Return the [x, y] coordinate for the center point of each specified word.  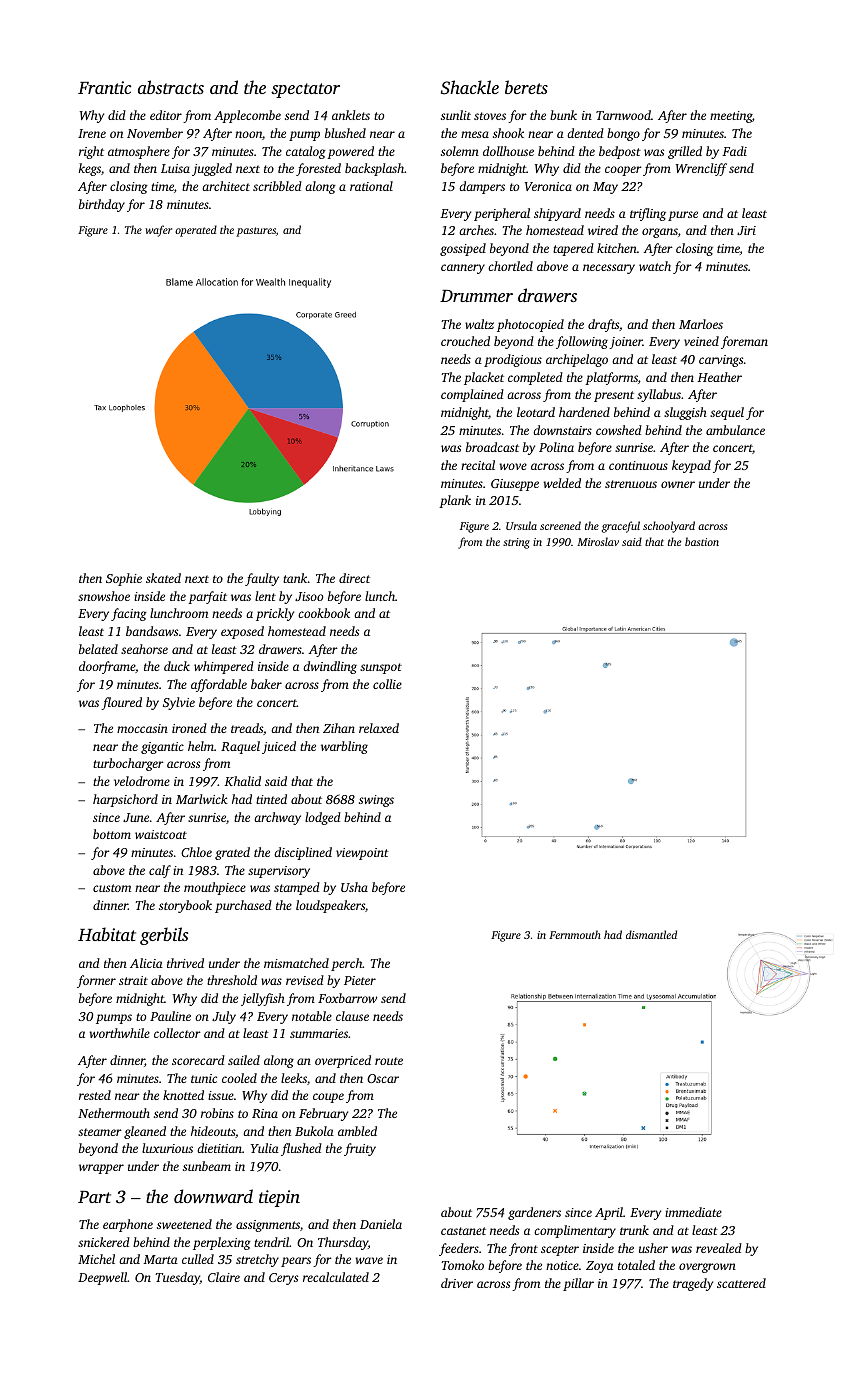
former [96, 981]
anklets [351, 115]
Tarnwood [623, 115]
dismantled [651, 934]
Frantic [104, 87]
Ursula [521, 525]
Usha [354, 887]
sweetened [184, 1224]
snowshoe [104, 596]
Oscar [383, 1078]
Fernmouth [575, 934]
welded [562, 483]
